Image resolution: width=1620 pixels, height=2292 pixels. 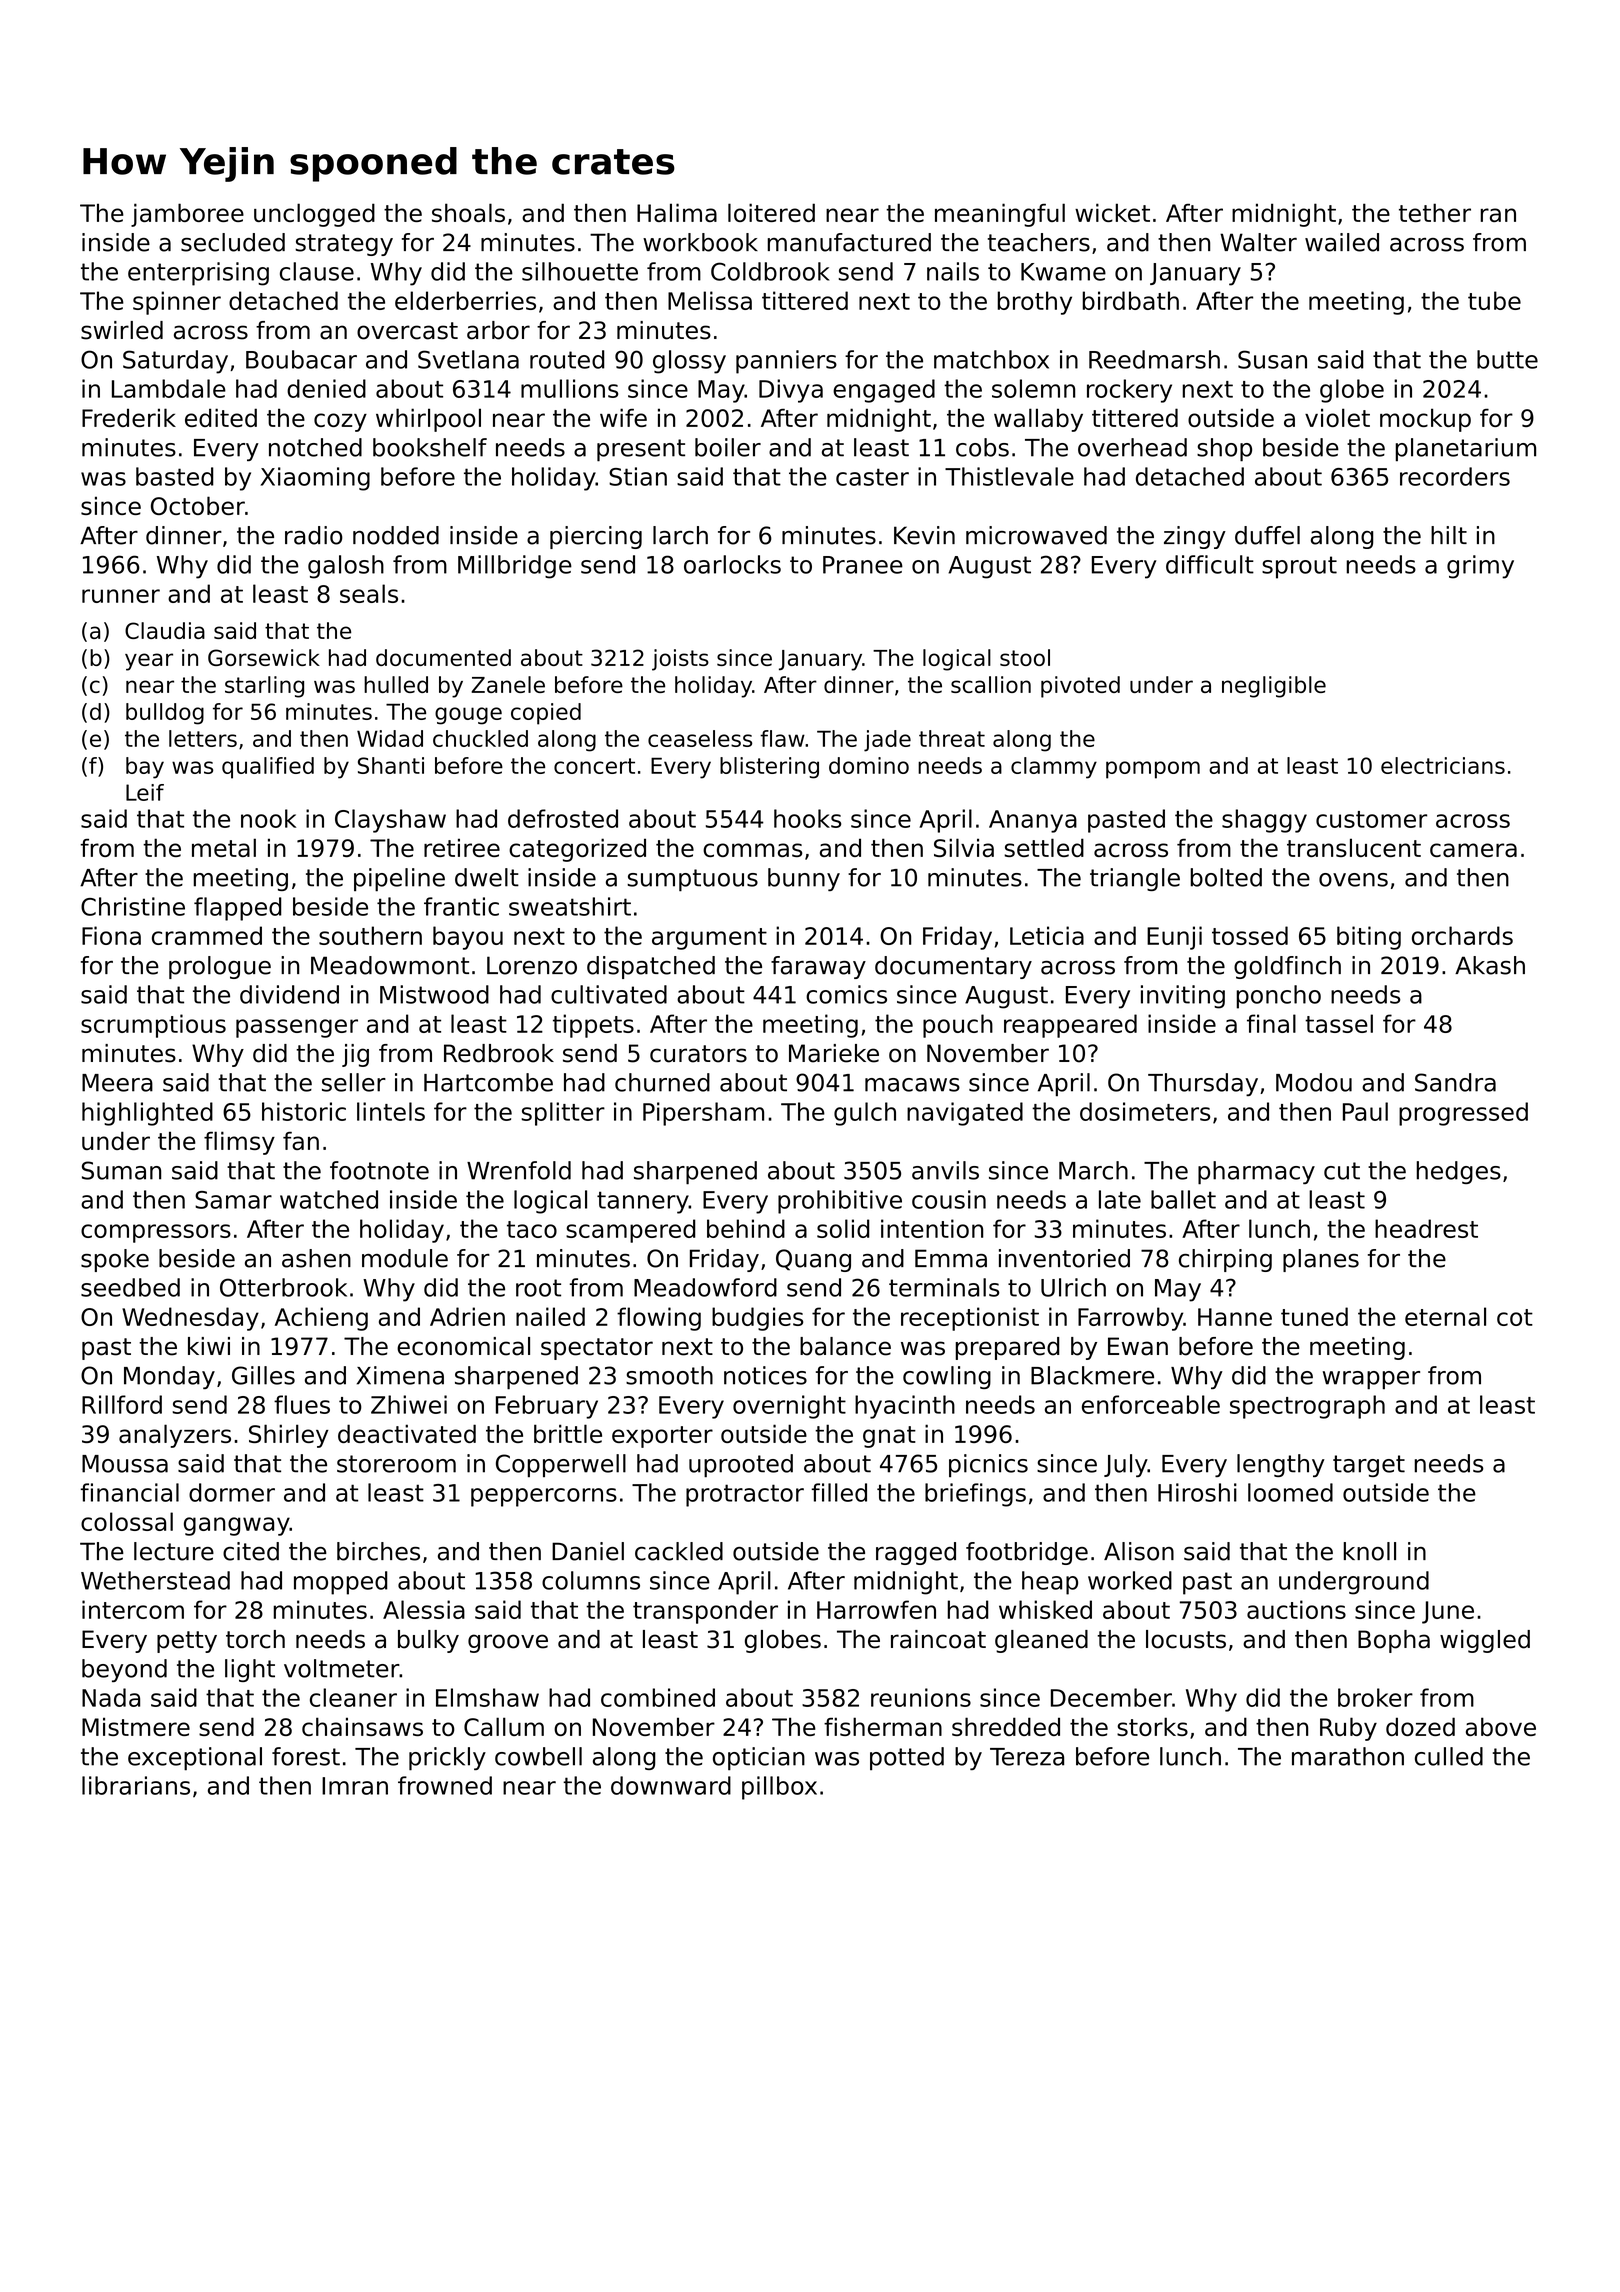 What do you see at coordinates (156, 1233) in the screenshot?
I see `compressors` at bounding box center [156, 1233].
